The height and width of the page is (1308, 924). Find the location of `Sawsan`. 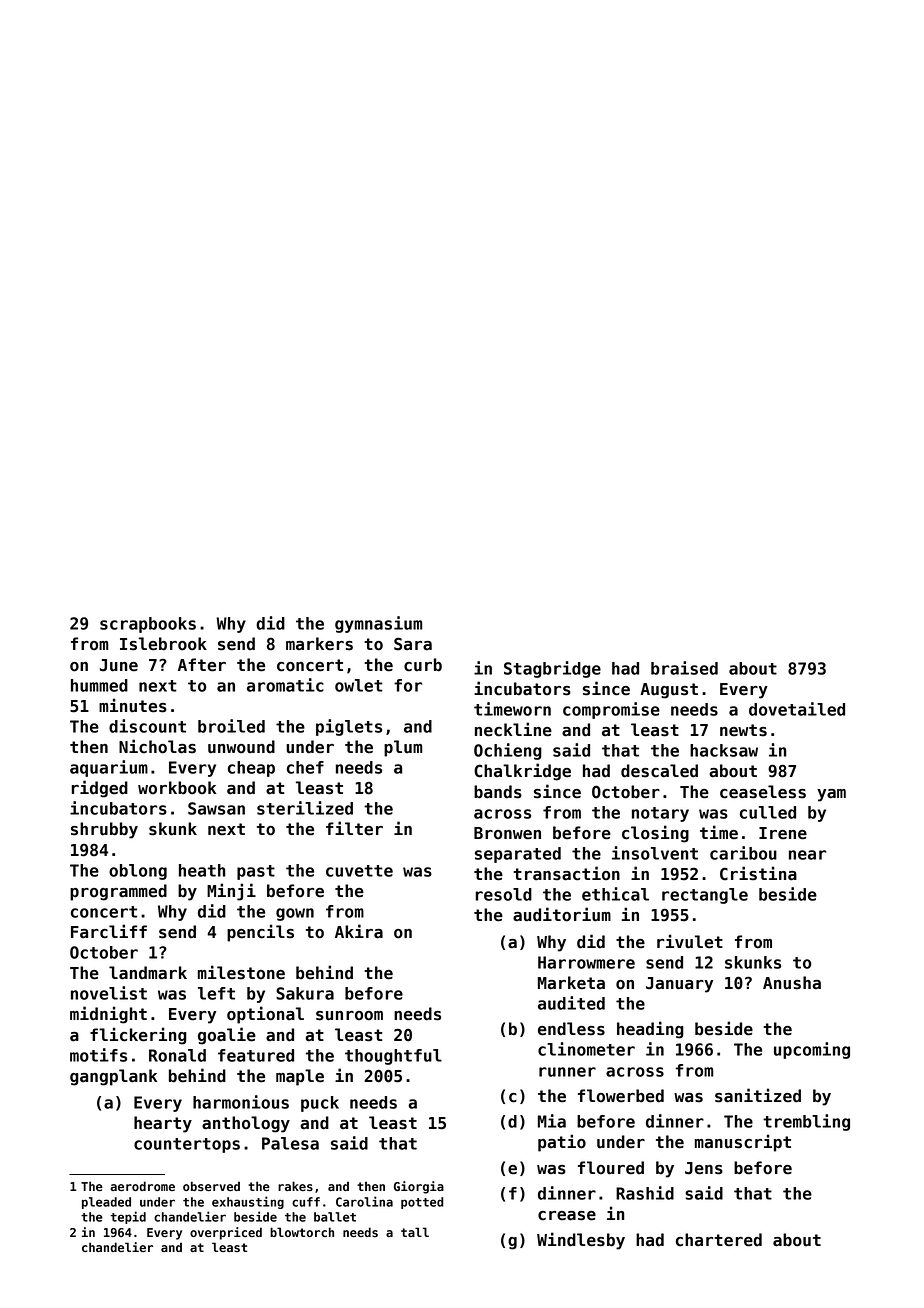

Sawsan is located at coordinates (216, 808).
